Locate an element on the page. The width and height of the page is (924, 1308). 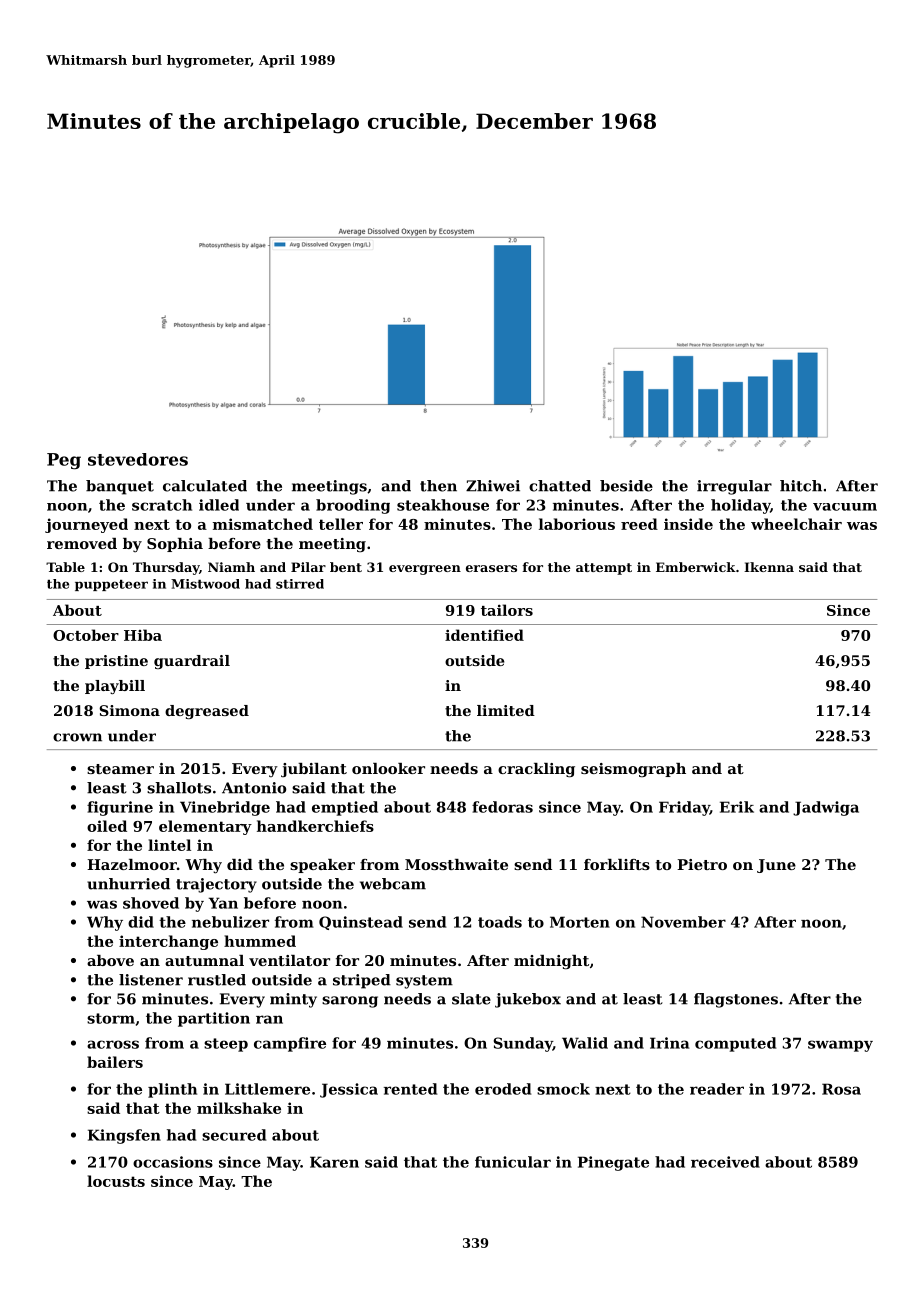
reed is located at coordinates (639, 524).
